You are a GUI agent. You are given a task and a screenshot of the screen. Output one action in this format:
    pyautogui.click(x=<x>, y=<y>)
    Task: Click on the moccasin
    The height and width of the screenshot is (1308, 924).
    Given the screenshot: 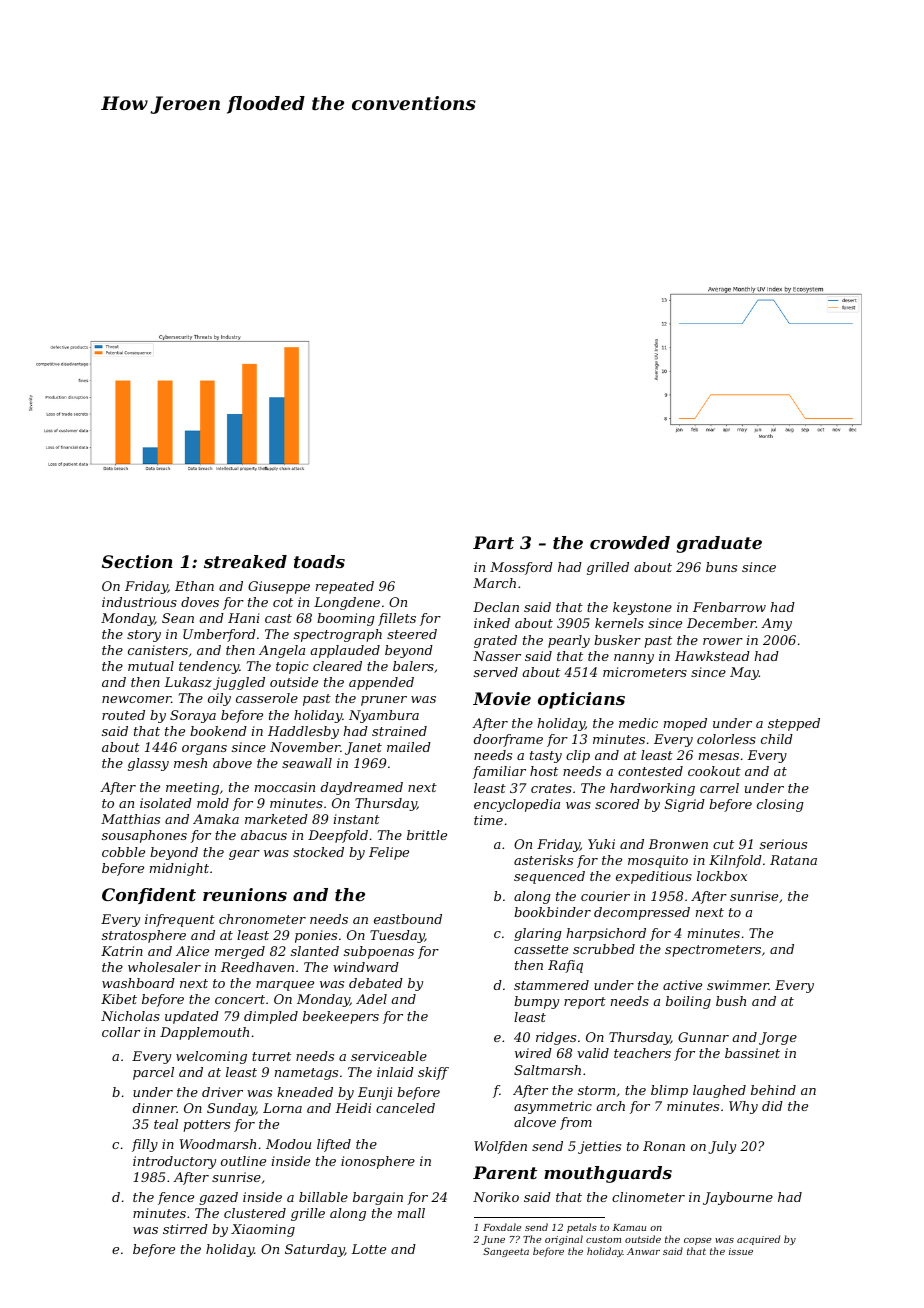 What is the action you would take?
    pyautogui.click(x=285, y=787)
